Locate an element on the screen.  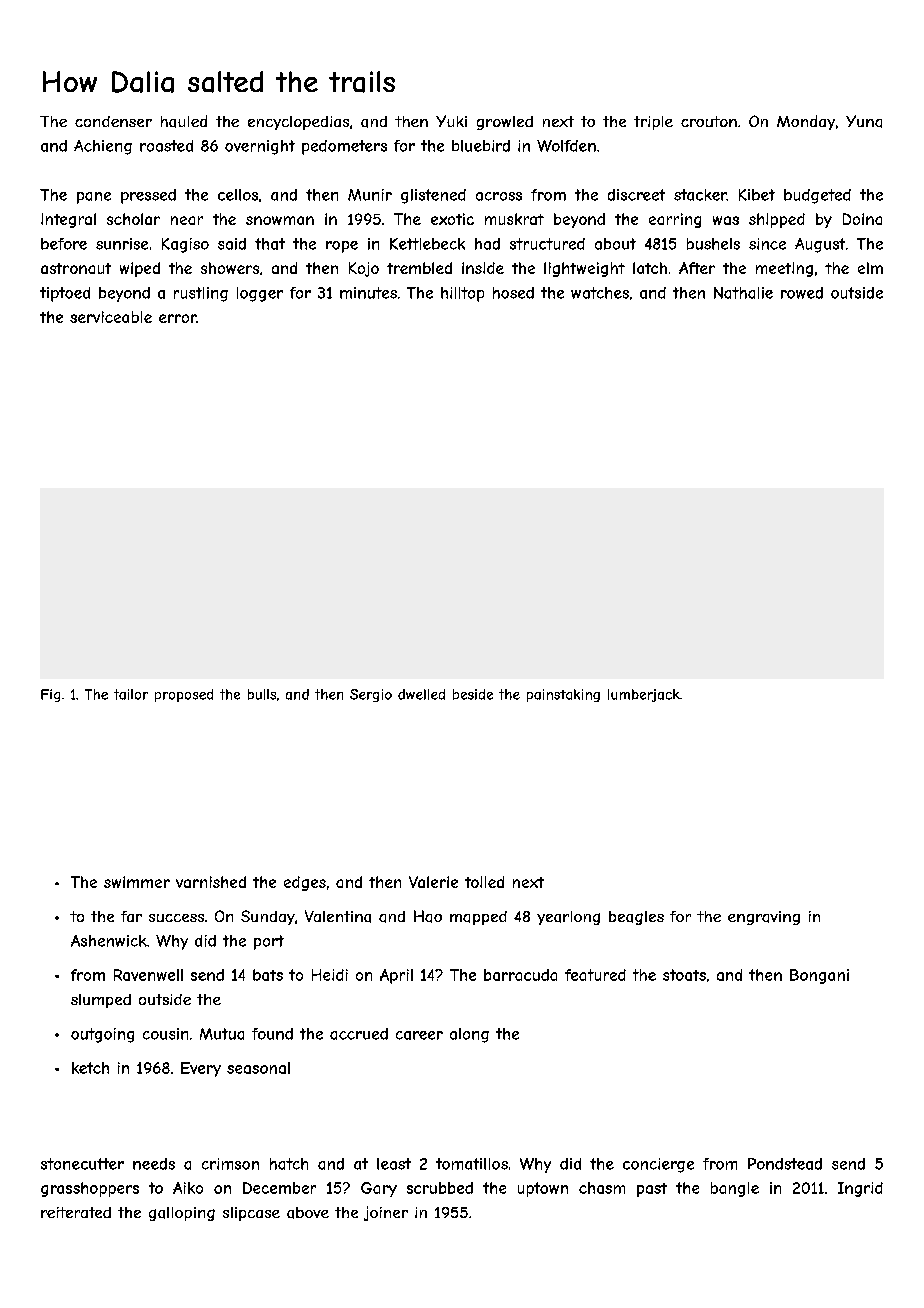
joiner is located at coordinates (386, 1213).
